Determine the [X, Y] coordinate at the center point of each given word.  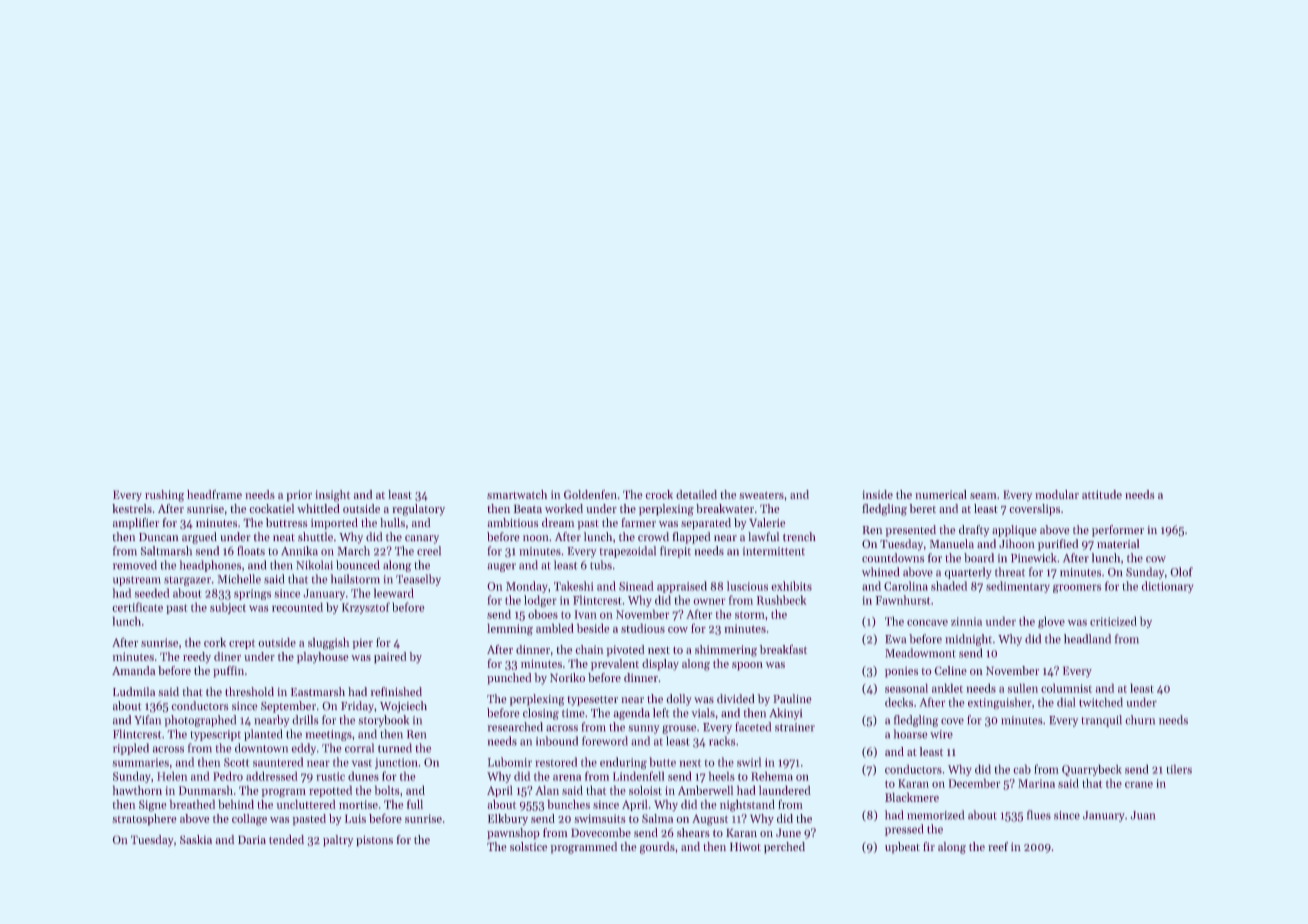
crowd [653, 537]
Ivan [585, 614]
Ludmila [134, 691]
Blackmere [912, 797]
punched [509, 679]
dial [1066, 702]
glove [1051, 622]
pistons [374, 841]
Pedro [228, 776]
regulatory [418, 510]
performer [1118, 531]
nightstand [747, 805]
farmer [638, 522]
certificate [137, 607]
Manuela [952, 544]
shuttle [315, 537]
